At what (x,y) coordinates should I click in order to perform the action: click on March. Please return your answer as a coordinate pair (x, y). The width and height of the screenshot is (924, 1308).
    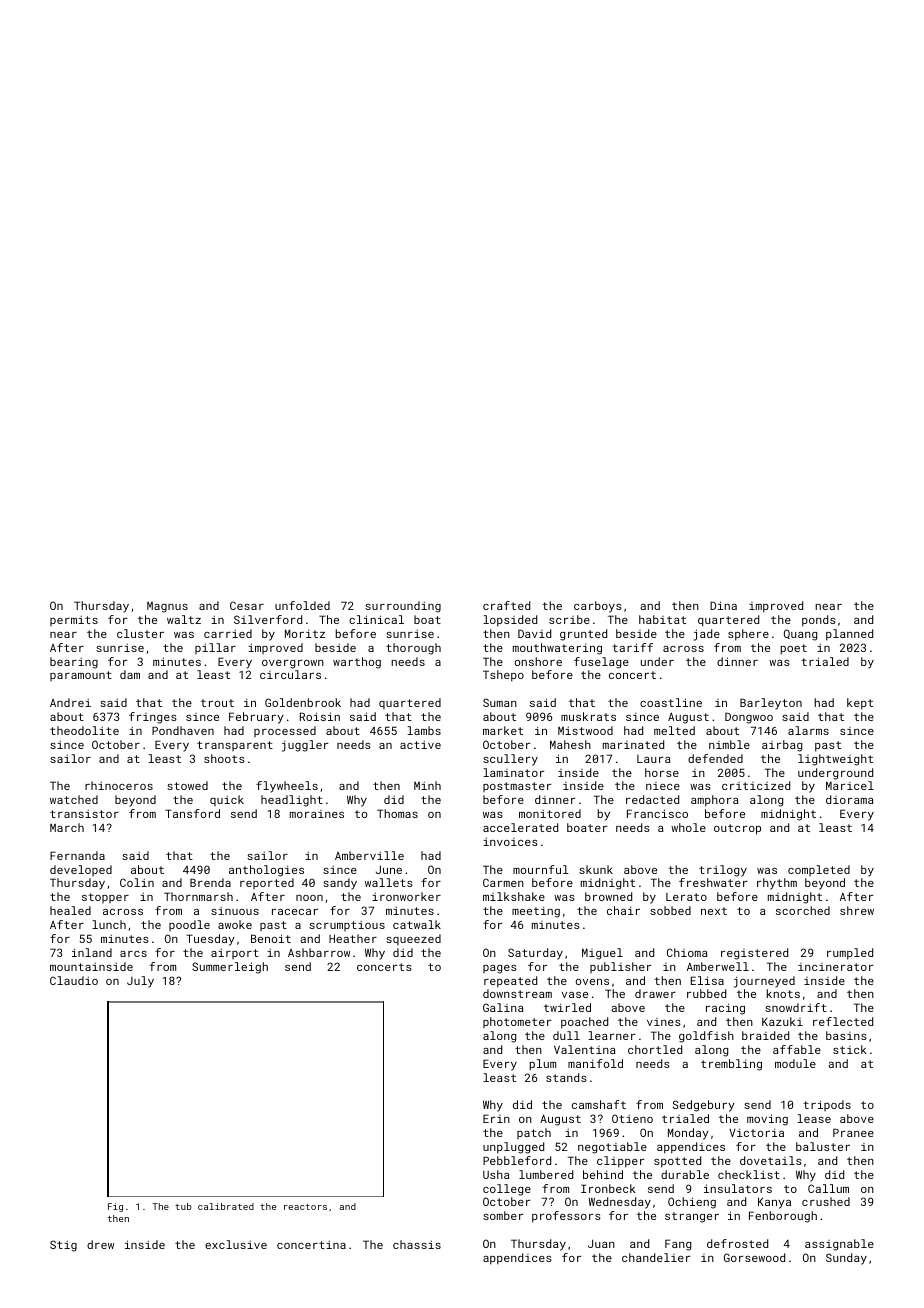
    Looking at the image, I should click on (67, 827).
